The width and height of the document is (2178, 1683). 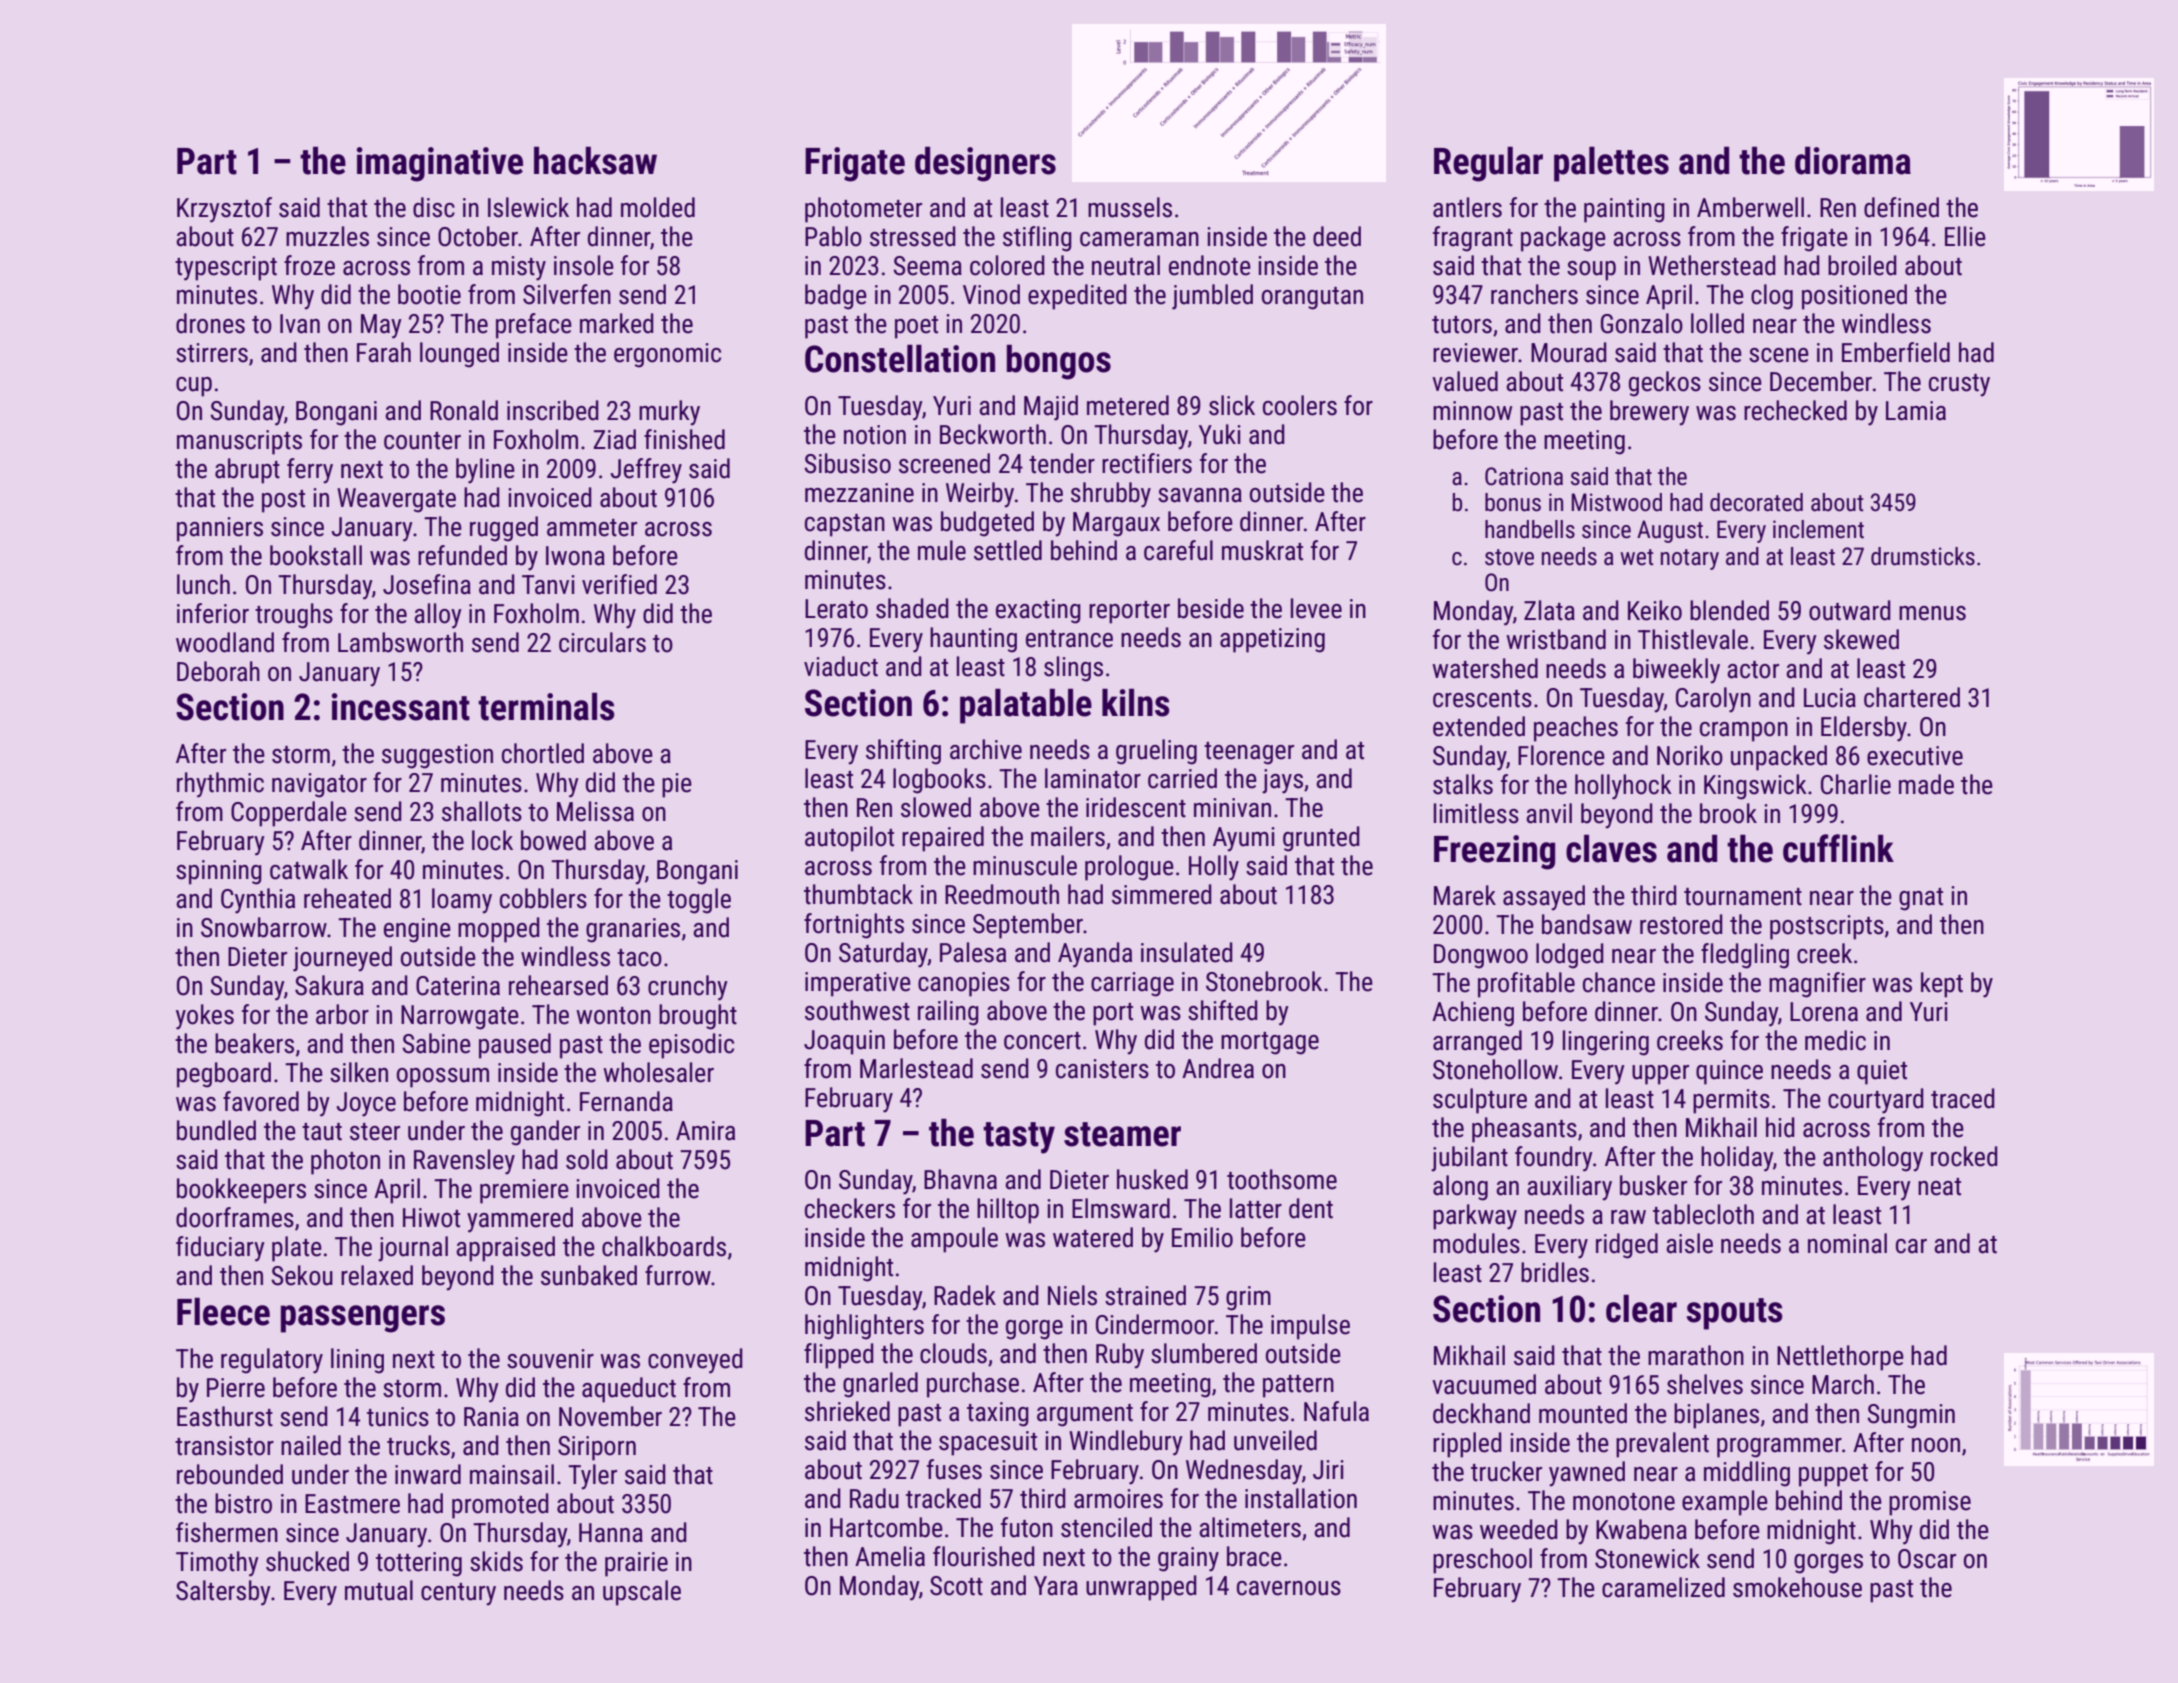 I want to click on Seema, so click(x=927, y=266).
